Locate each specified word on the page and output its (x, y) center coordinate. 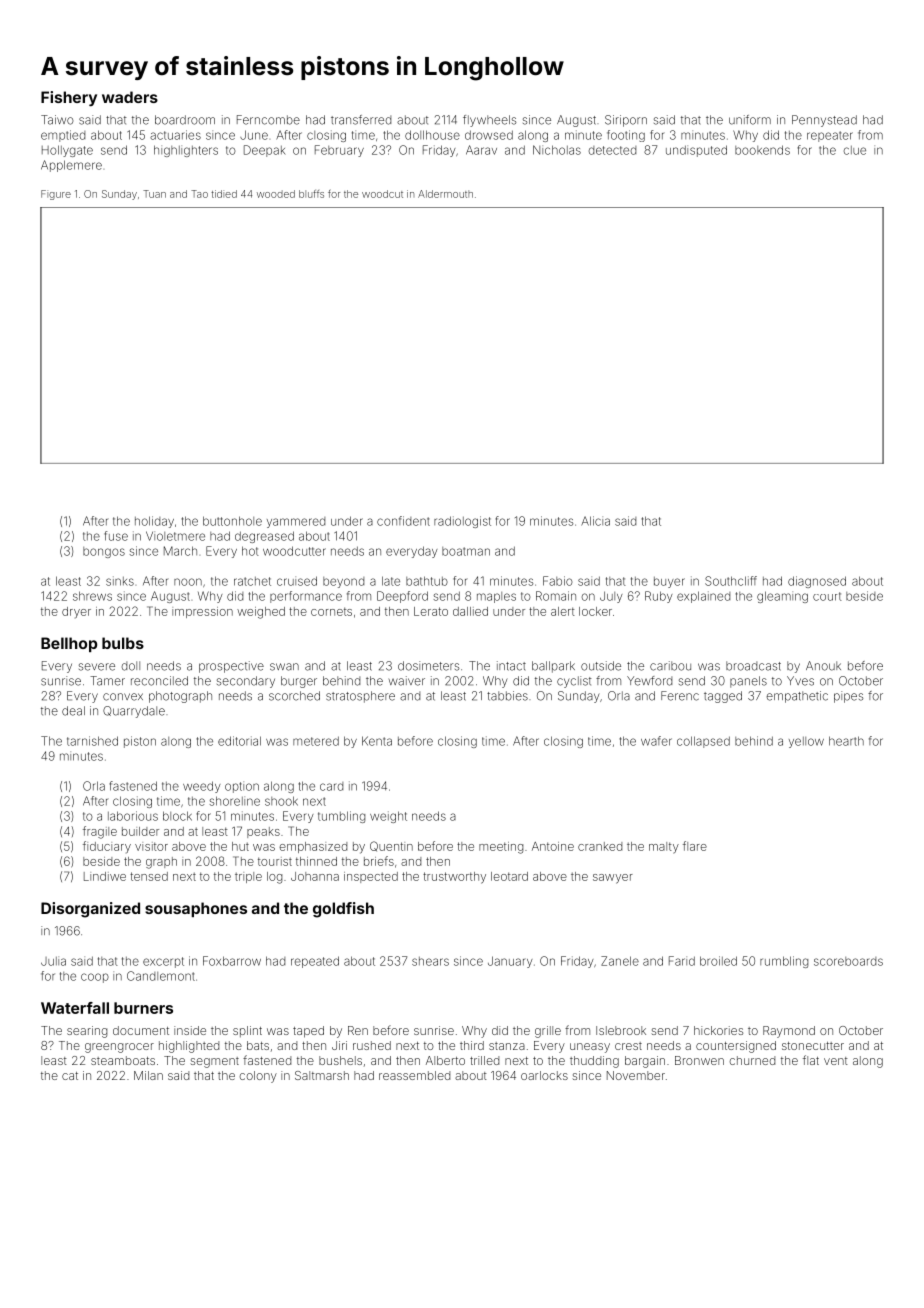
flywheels (489, 121)
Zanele (620, 961)
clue (855, 150)
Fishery (69, 98)
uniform (750, 120)
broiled (718, 961)
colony (258, 1077)
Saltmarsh (322, 1075)
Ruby (659, 597)
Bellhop (69, 644)
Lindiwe (105, 876)
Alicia (595, 521)
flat (811, 1060)
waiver (407, 681)
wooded (276, 194)
